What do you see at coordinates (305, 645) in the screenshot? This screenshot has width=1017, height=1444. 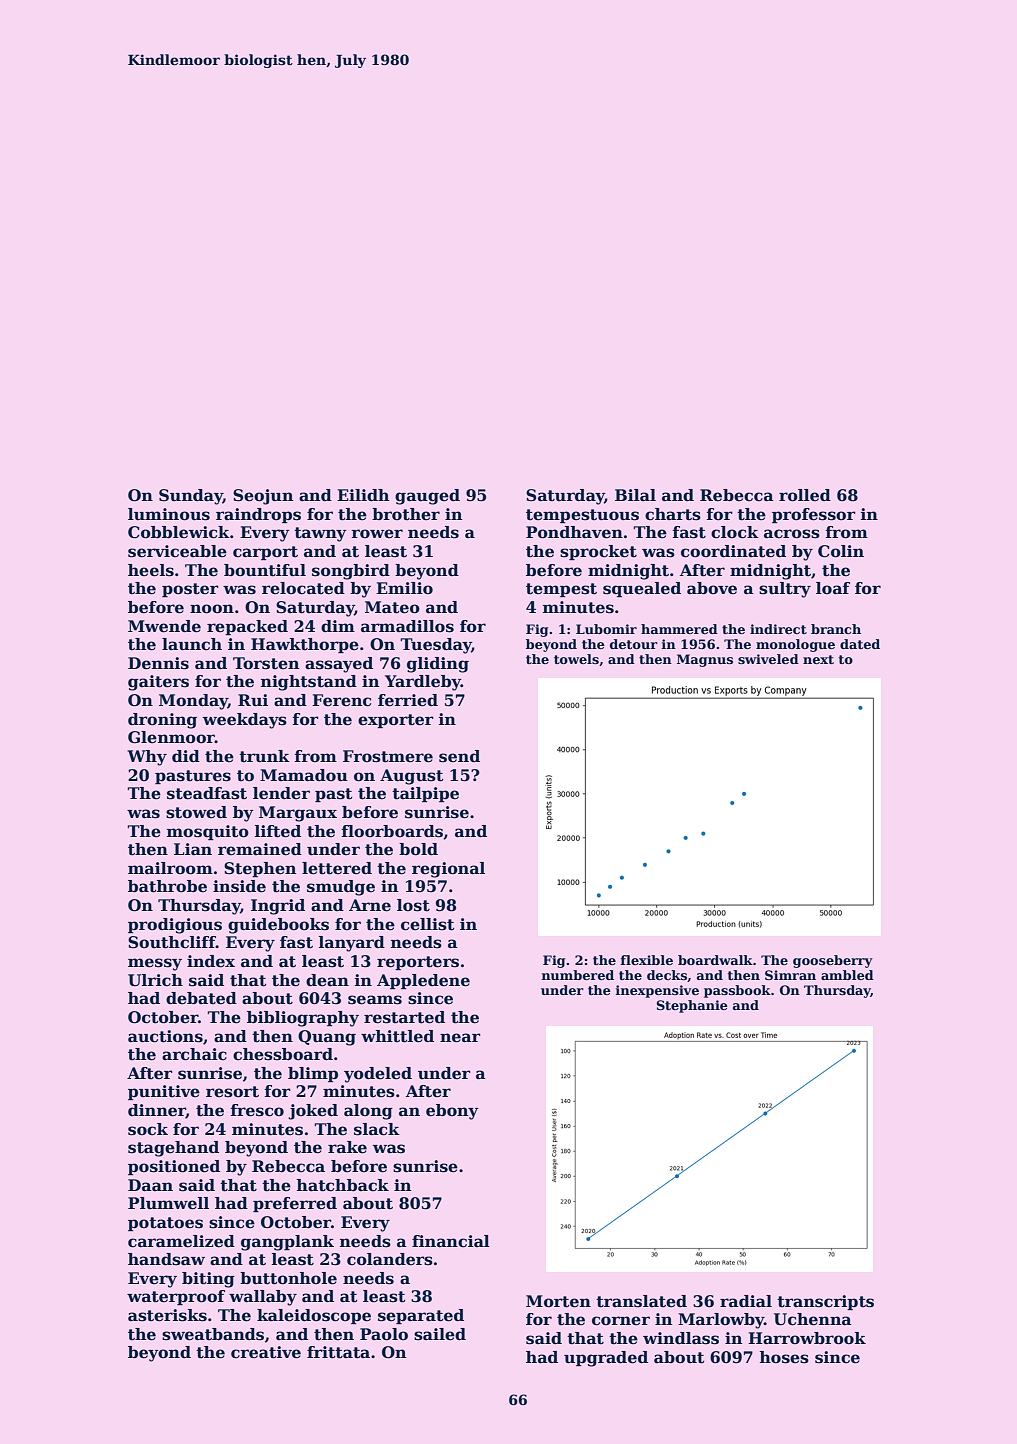 I see `Hawkthorpe` at bounding box center [305, 645].
